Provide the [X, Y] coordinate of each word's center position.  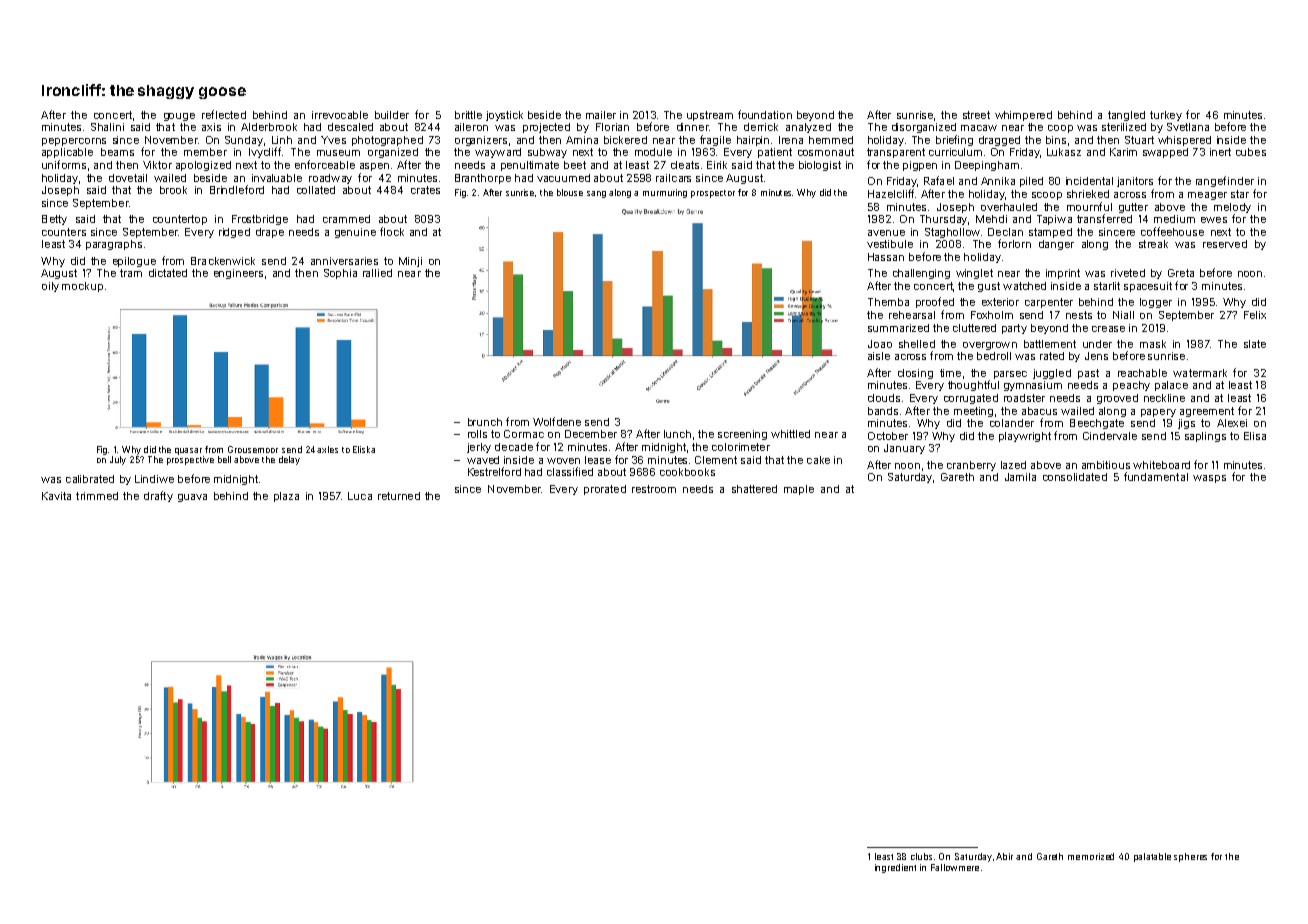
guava [192, 498]
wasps [1209, 479]
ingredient [895, 868]
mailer [601, 115]
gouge [179, 117]
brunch [485, 422]
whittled [790, 434]
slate [1255, 344]
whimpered [1023, 116]
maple [799, 490]
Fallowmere [955, 867]
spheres [1190, 857]
